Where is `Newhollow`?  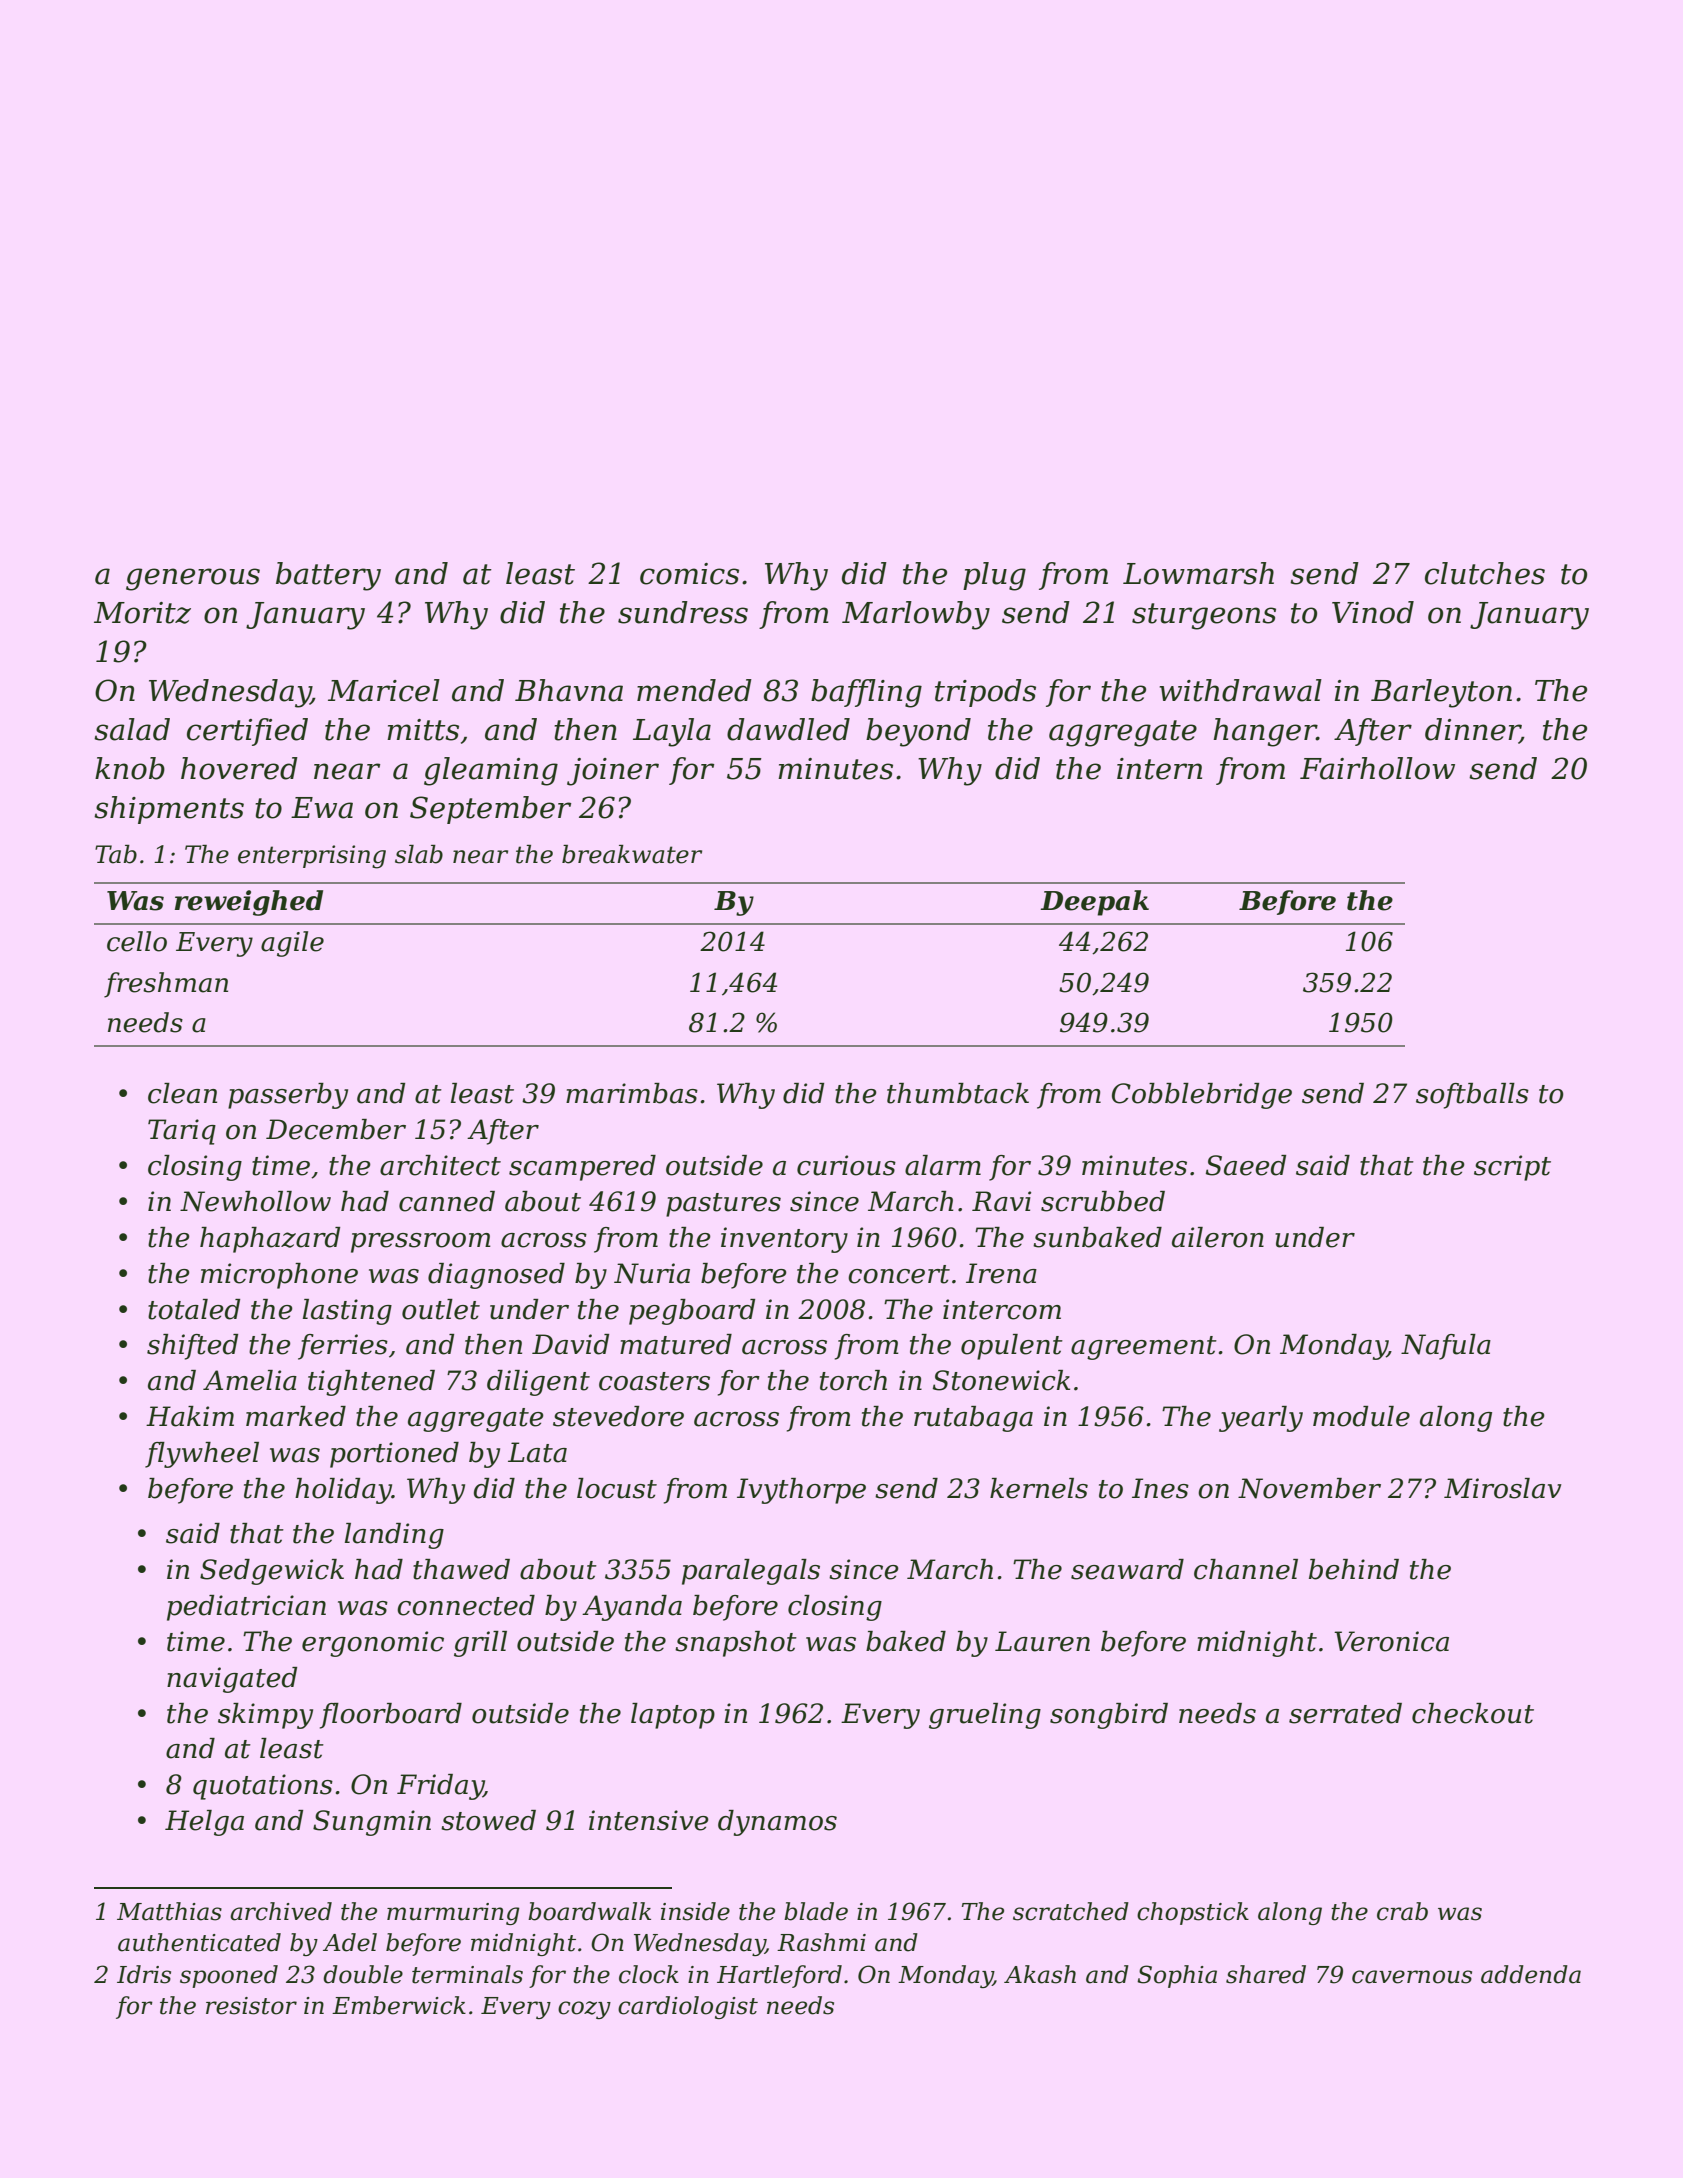 Newhollow is located at coordinates (255, 1201).
